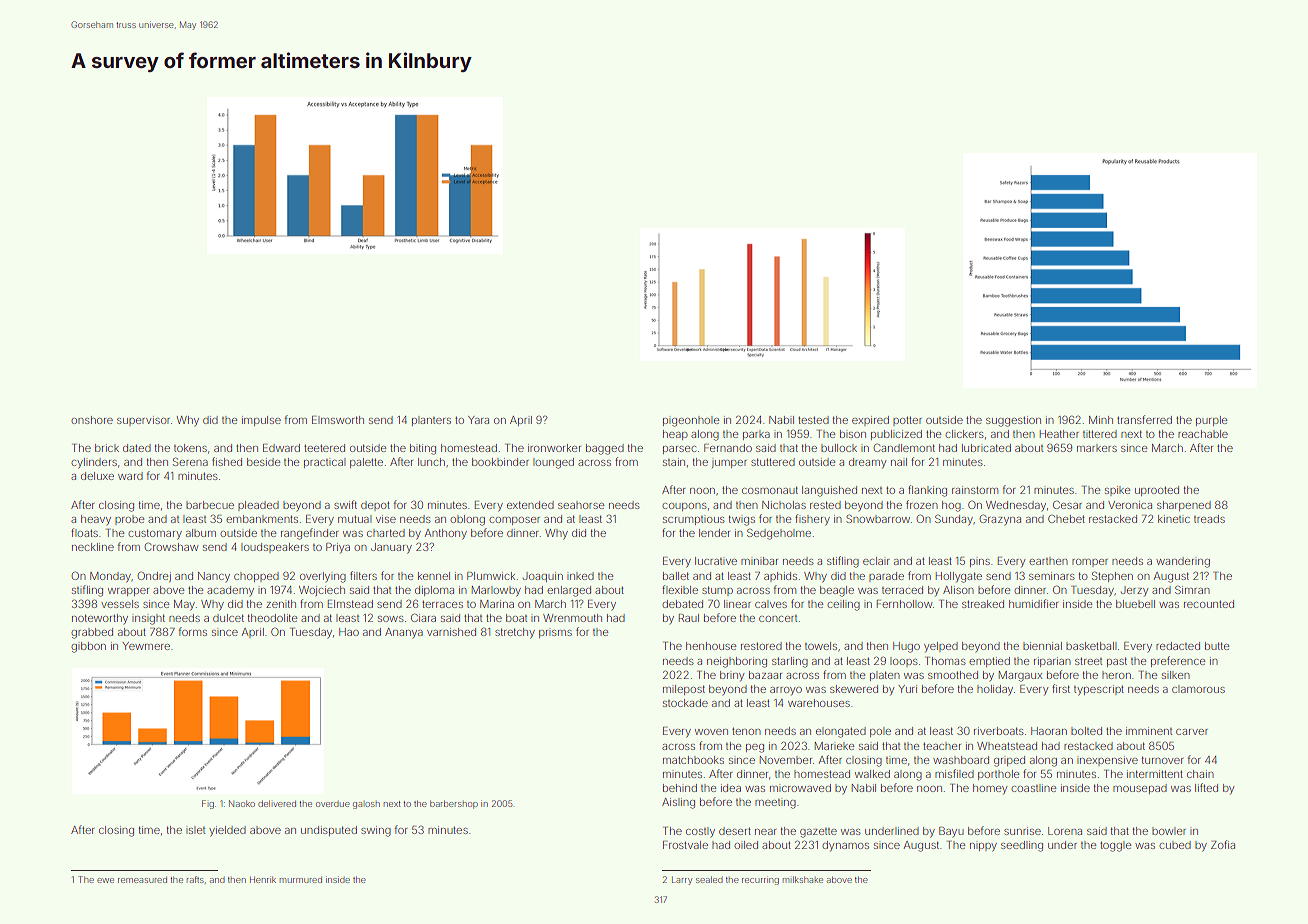  What do you see at coordinates (338, 420) in the image?
I see `Elmsworth` at bounding box center [338, 420].
